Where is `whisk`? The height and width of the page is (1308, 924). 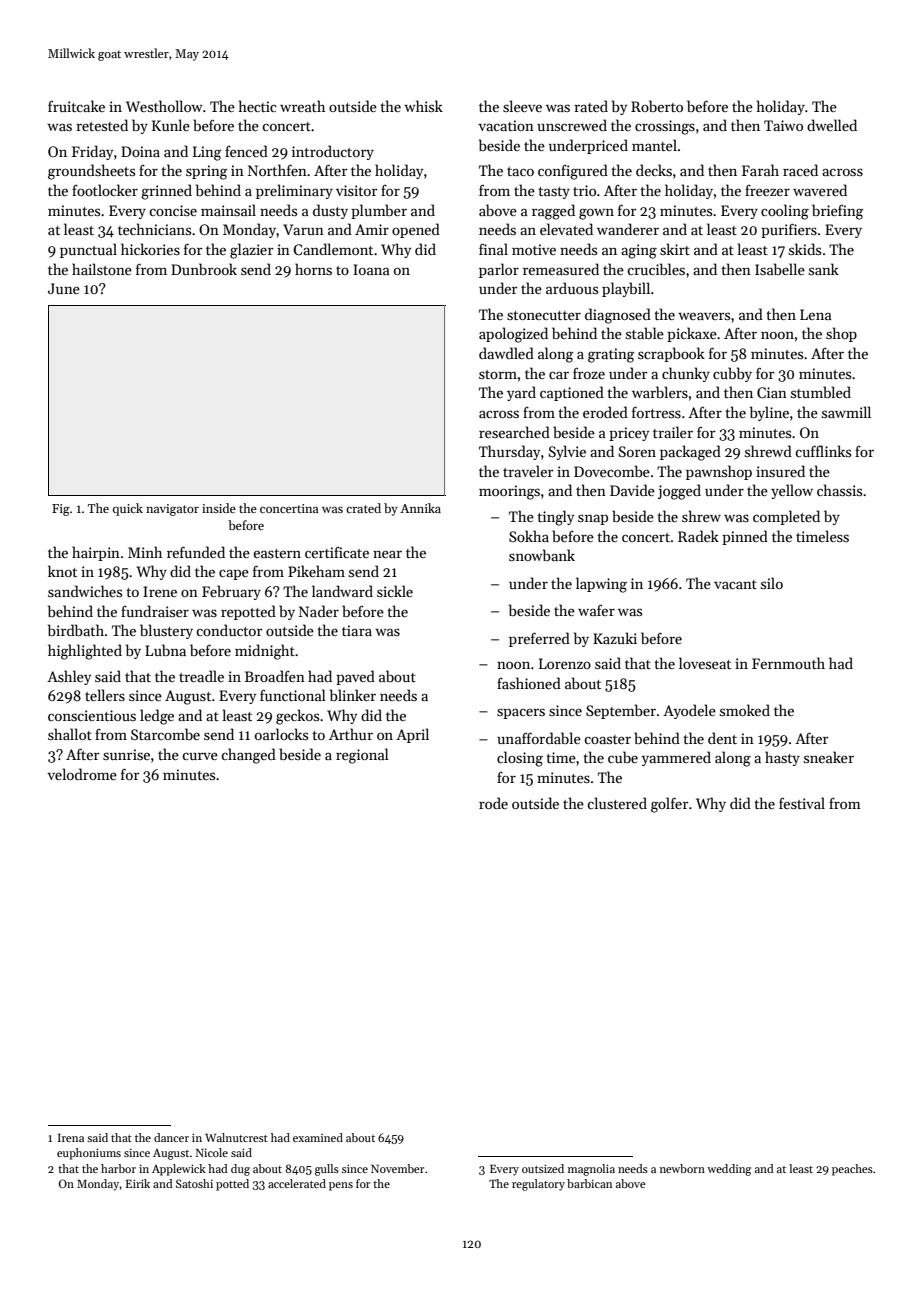 whisk is located at coordinates (423, 106).
